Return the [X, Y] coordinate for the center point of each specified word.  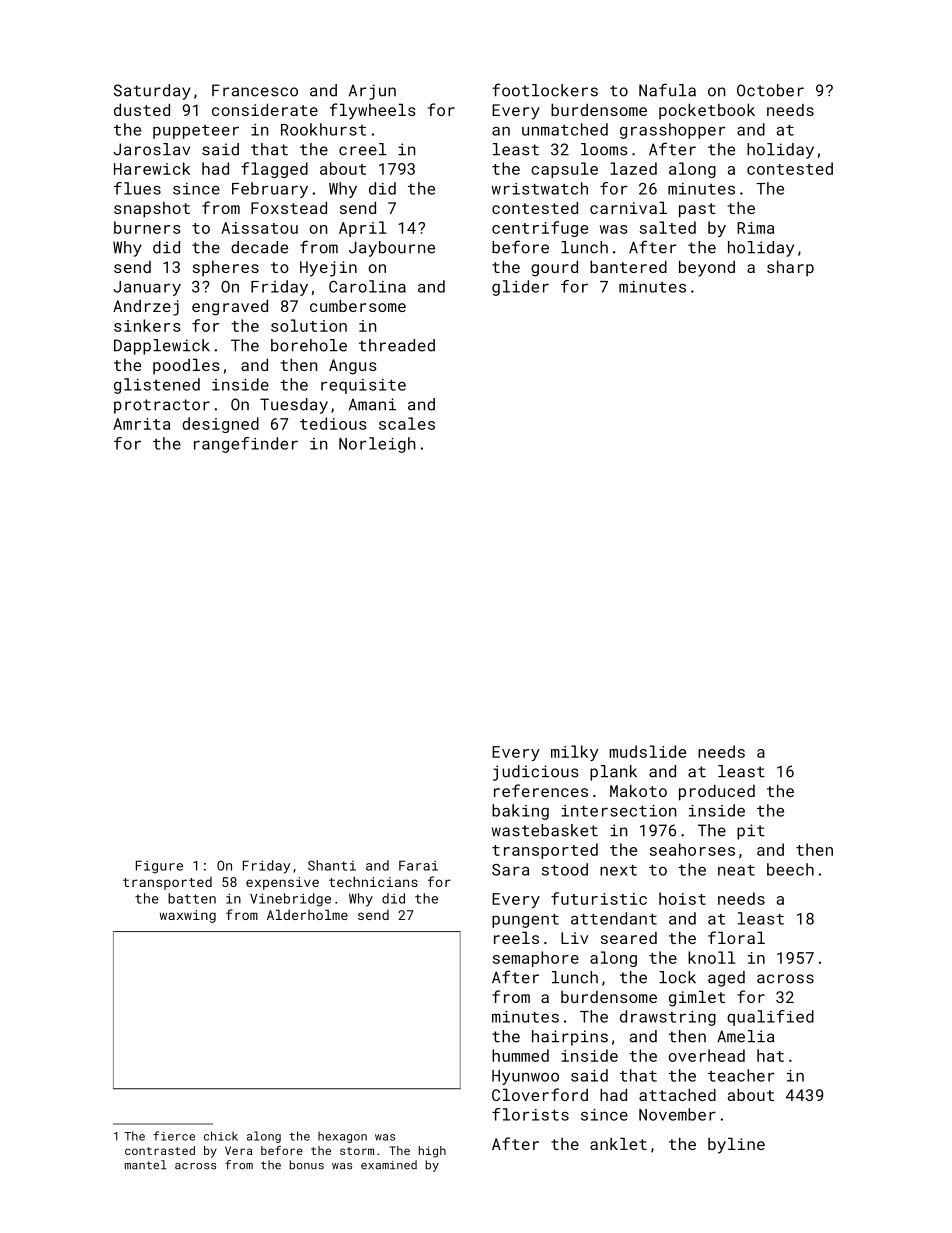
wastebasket [545, 830]
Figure [159, 867]
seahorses [692, 849]
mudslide [647, 751]
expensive [282, 883]
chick [221, 1136]
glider [520, 288]
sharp [790, 268]
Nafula [667, 90]
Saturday [152, 92]
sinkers [147, 325]
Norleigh [377, 445]
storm [357, 1151]
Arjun [372, 92]
